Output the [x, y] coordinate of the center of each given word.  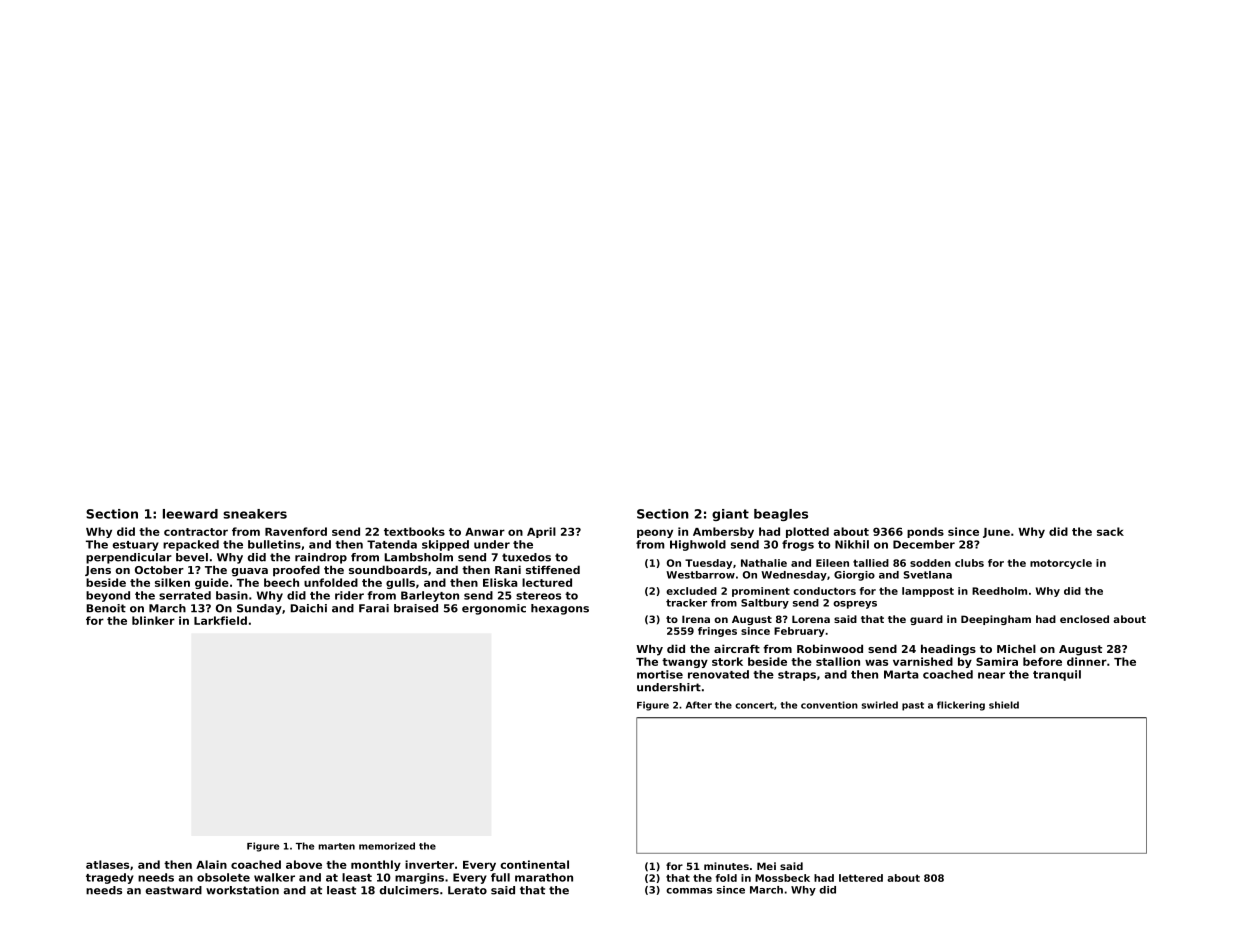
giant [730, 515]
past [913, 706]
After [699, 705]
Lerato [467, 890]
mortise [660, 674]
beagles [781, 515]
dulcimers [409, 890]
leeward [190, 514]
